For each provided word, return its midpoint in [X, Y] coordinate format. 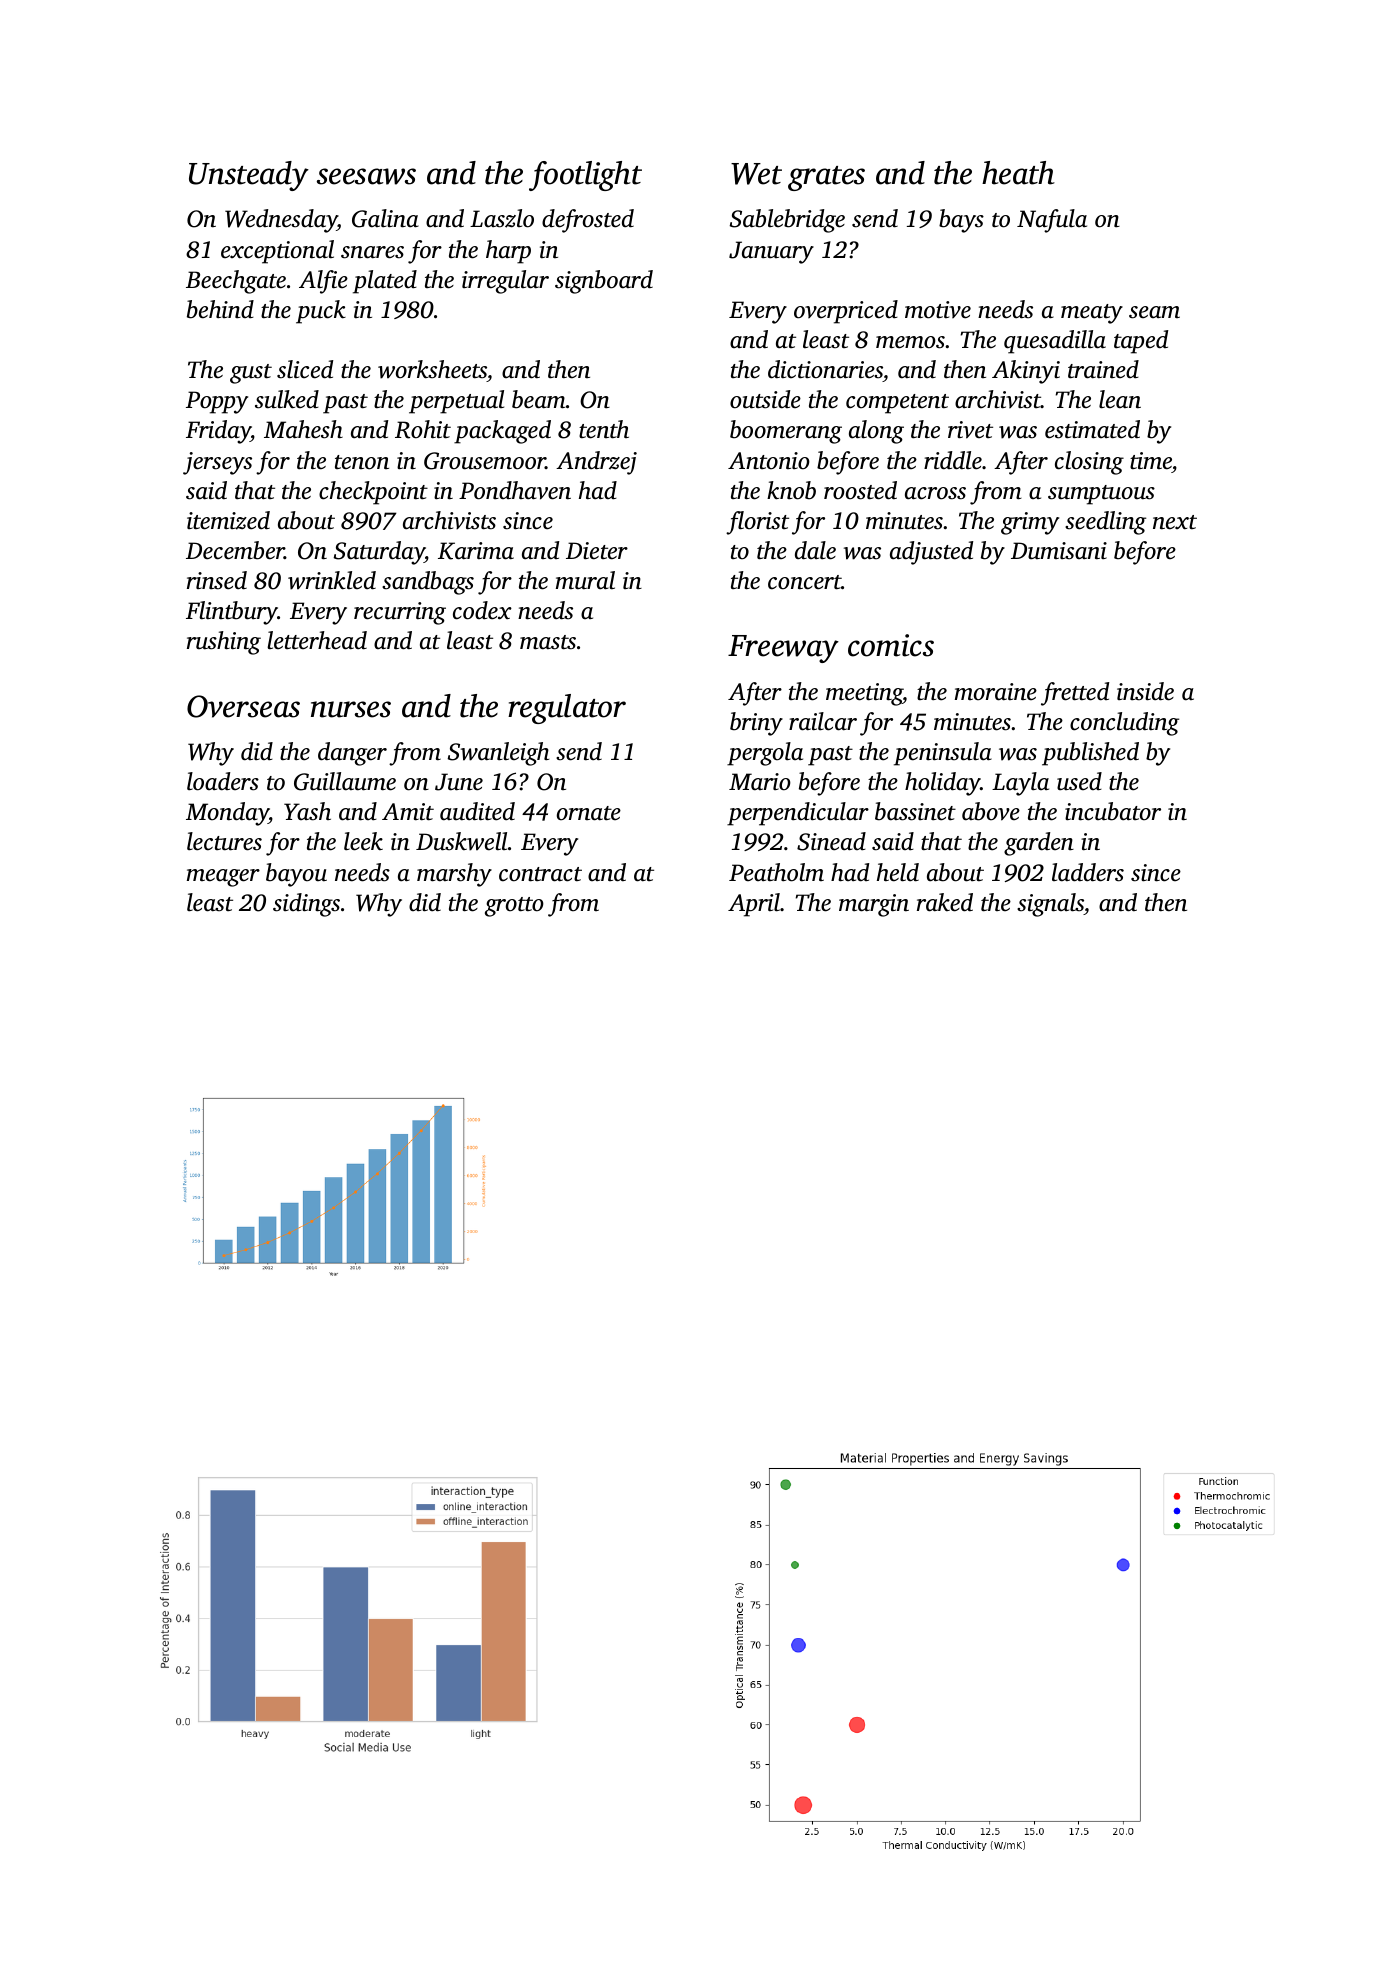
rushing [224, 643]
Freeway [783, 649]
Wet [756, 174]
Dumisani [1059, 551]
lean [1120, 399]
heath [1018, 173]
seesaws [366, 176]
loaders [223, 781]
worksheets [432, 369]
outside [765, 399]
